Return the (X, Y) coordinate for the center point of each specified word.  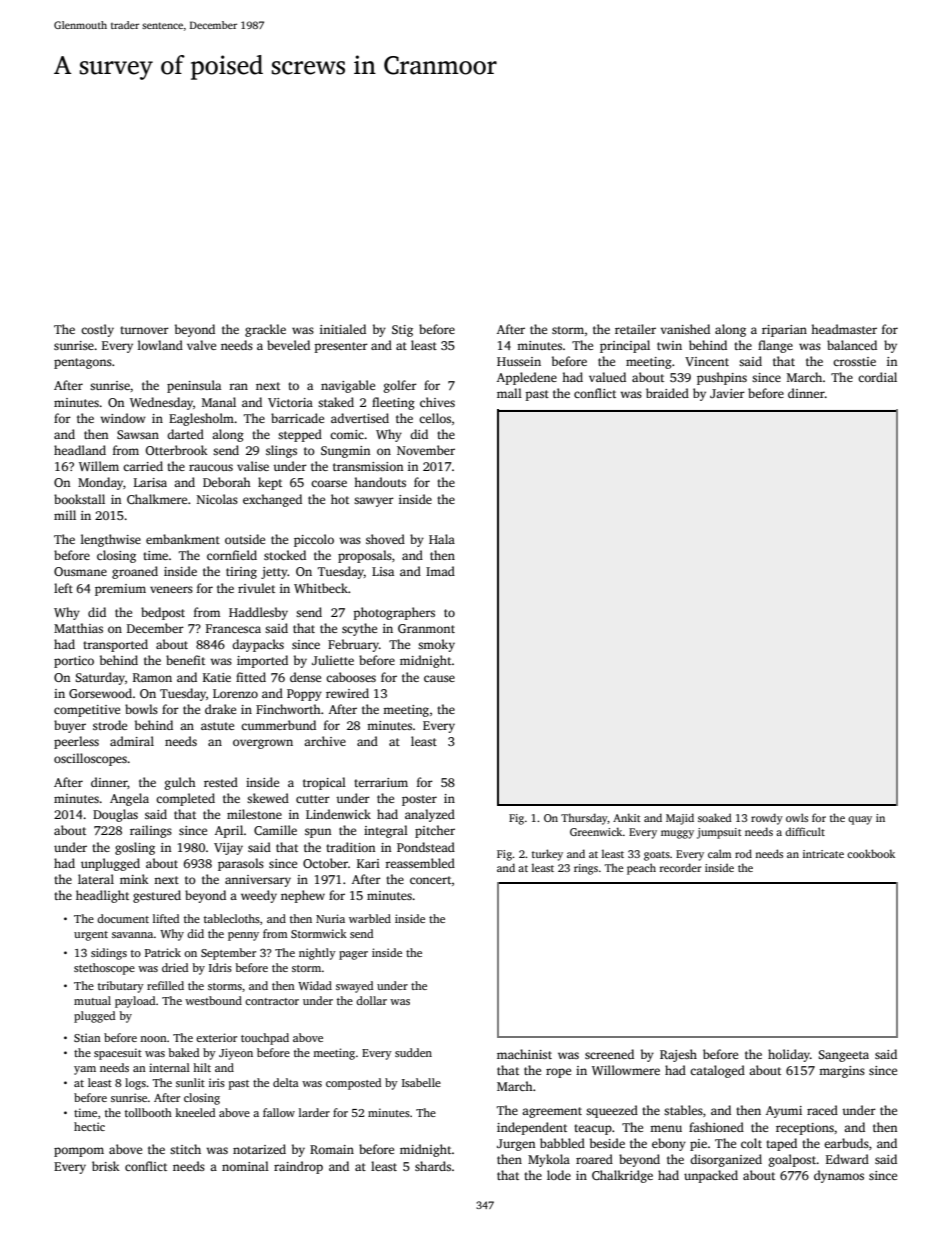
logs (135, 1084)
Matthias (78, 628)
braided (667, 393)
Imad (440, 571)
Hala (442, 539)
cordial (877, 377)
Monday (100, 483)
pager (353, 955)
